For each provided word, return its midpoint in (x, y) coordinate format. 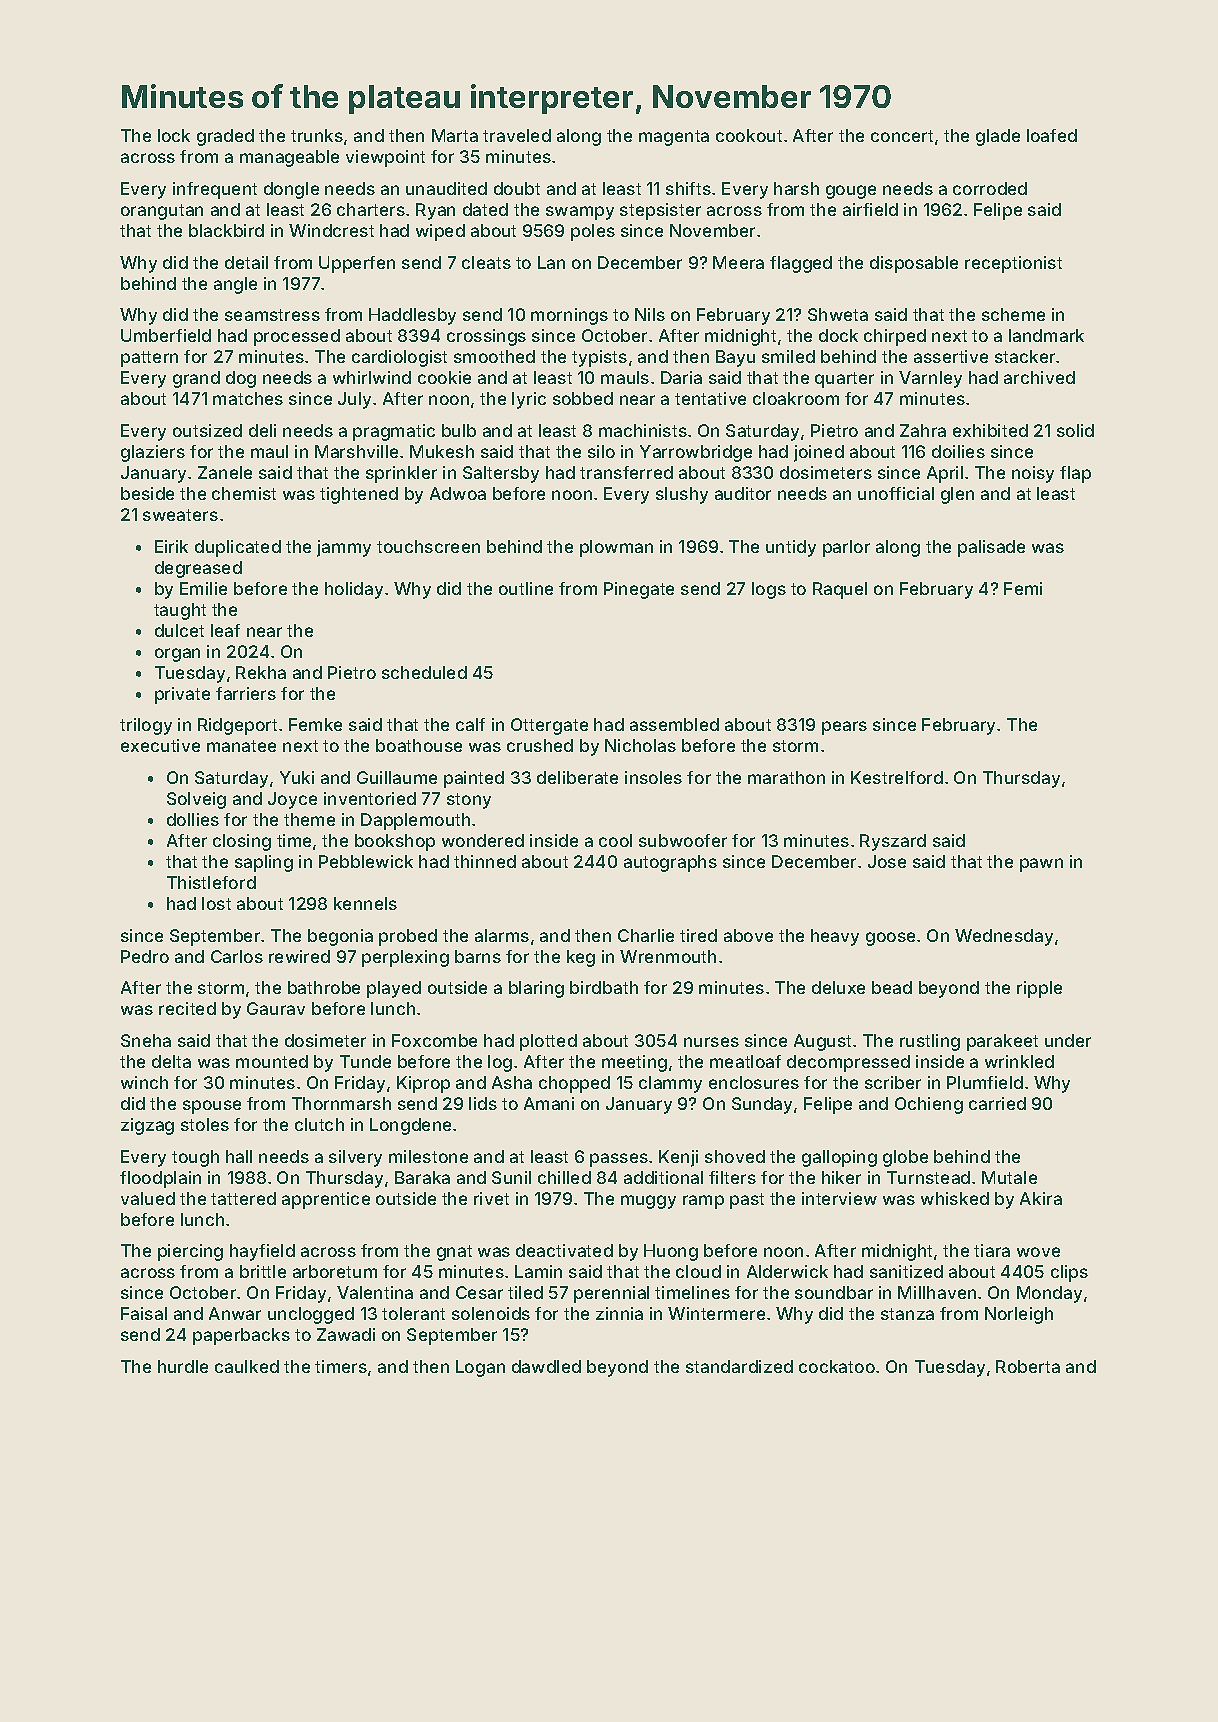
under (1068, 1040)
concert (902, 136)
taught (180, 611)
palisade (991, 548)
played (394, 989)
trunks (317, 135)
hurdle (183, 1366)
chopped (574, 1084)
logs (769, 590)
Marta (455, 135)
